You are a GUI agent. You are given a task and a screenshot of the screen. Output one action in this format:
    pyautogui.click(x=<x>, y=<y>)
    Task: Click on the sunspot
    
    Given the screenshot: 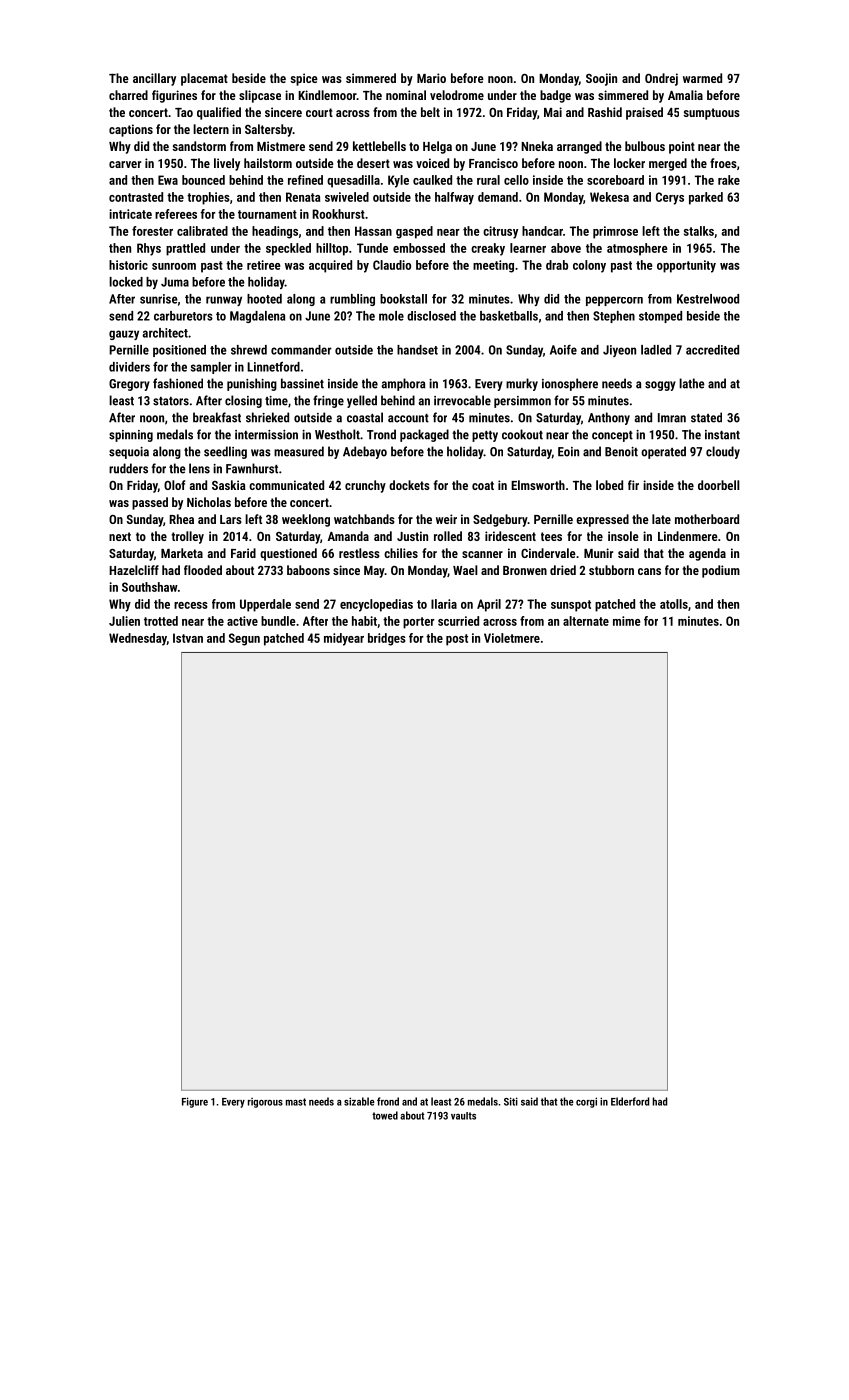 What is the action you would take?
    pyautogui.click(x=571, y=606)
